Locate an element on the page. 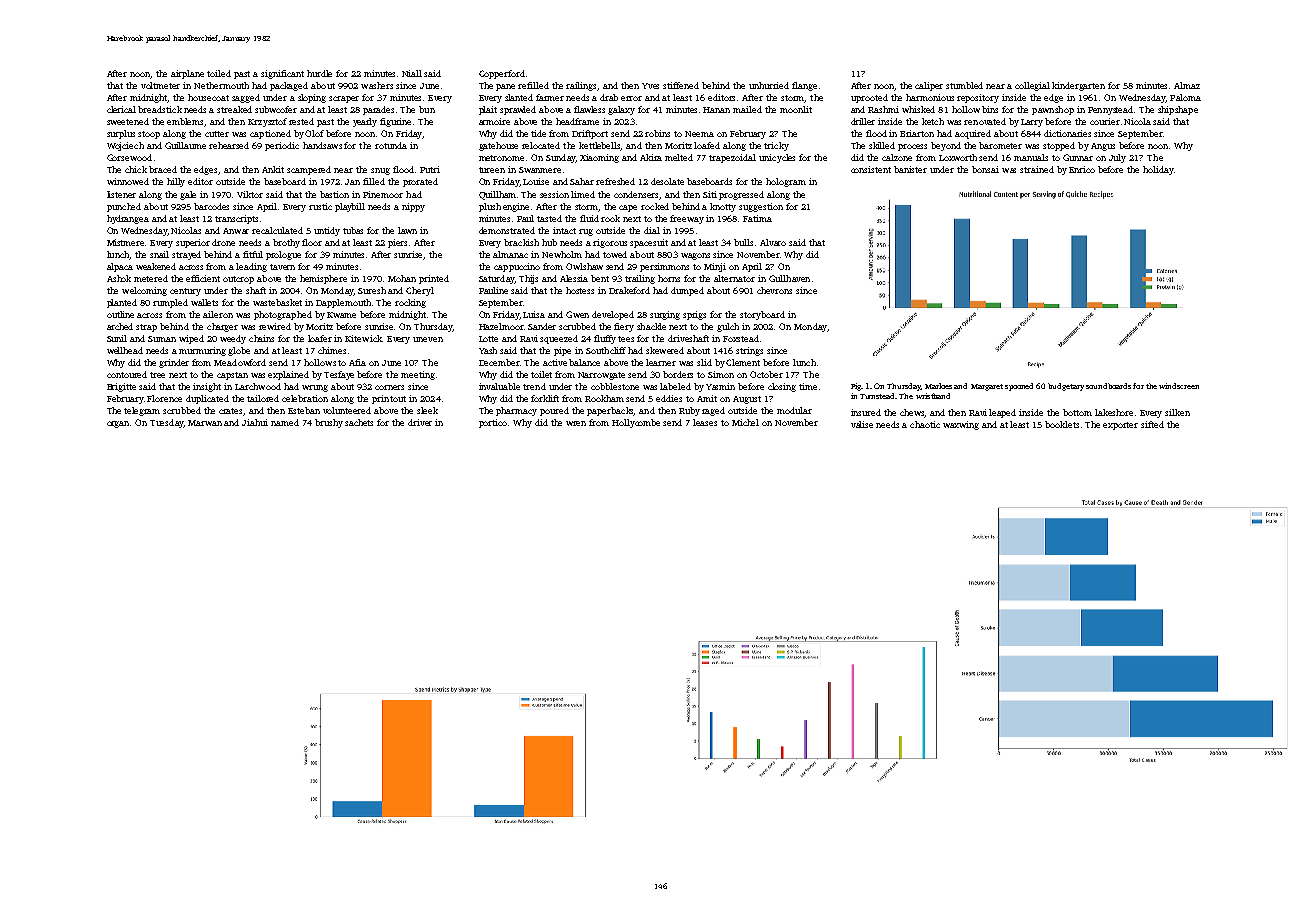  insight is located at coordinates (207, 387).
